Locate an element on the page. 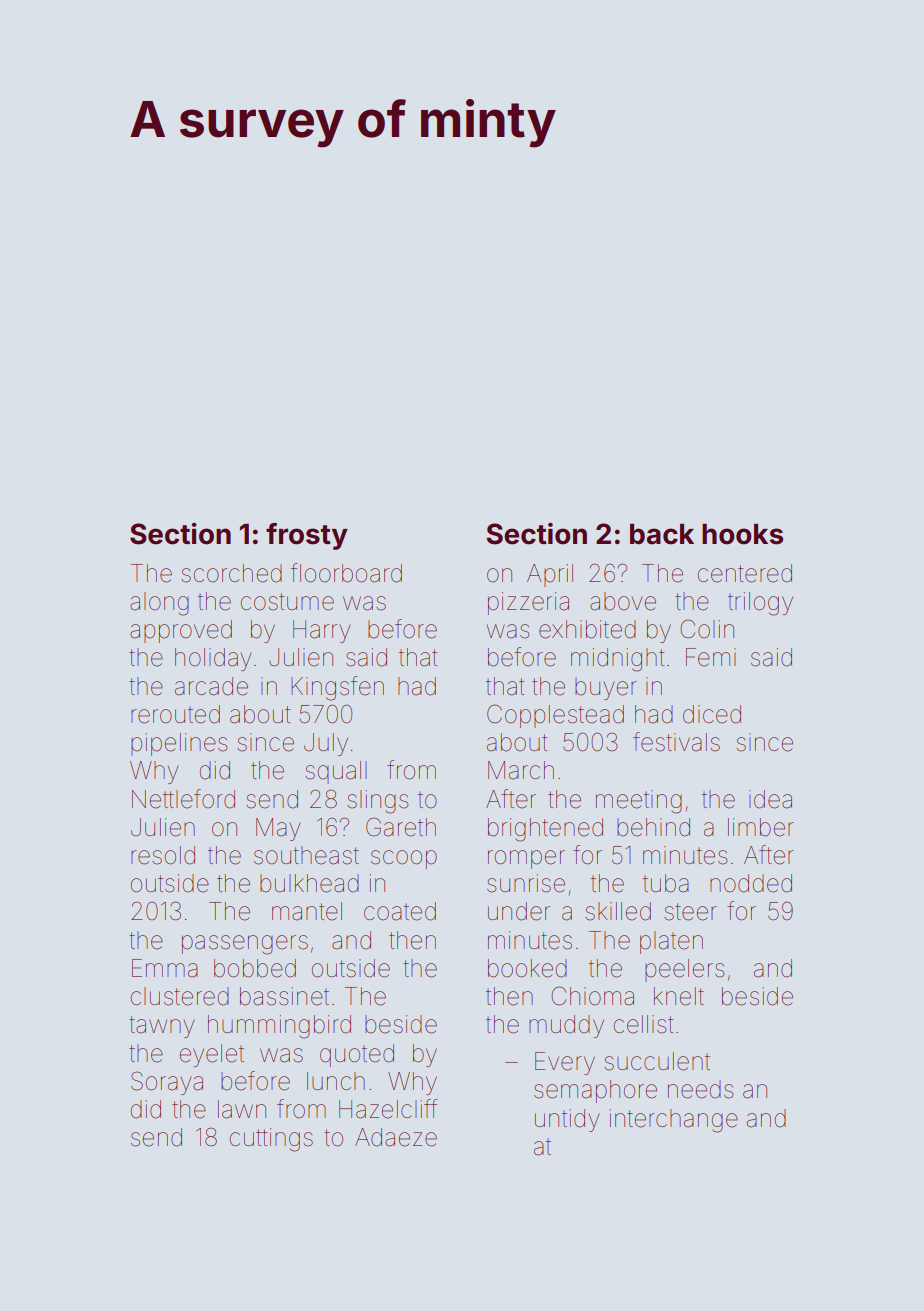 This page has height=1311, width=924. above is located at coordinates (623, 601).
